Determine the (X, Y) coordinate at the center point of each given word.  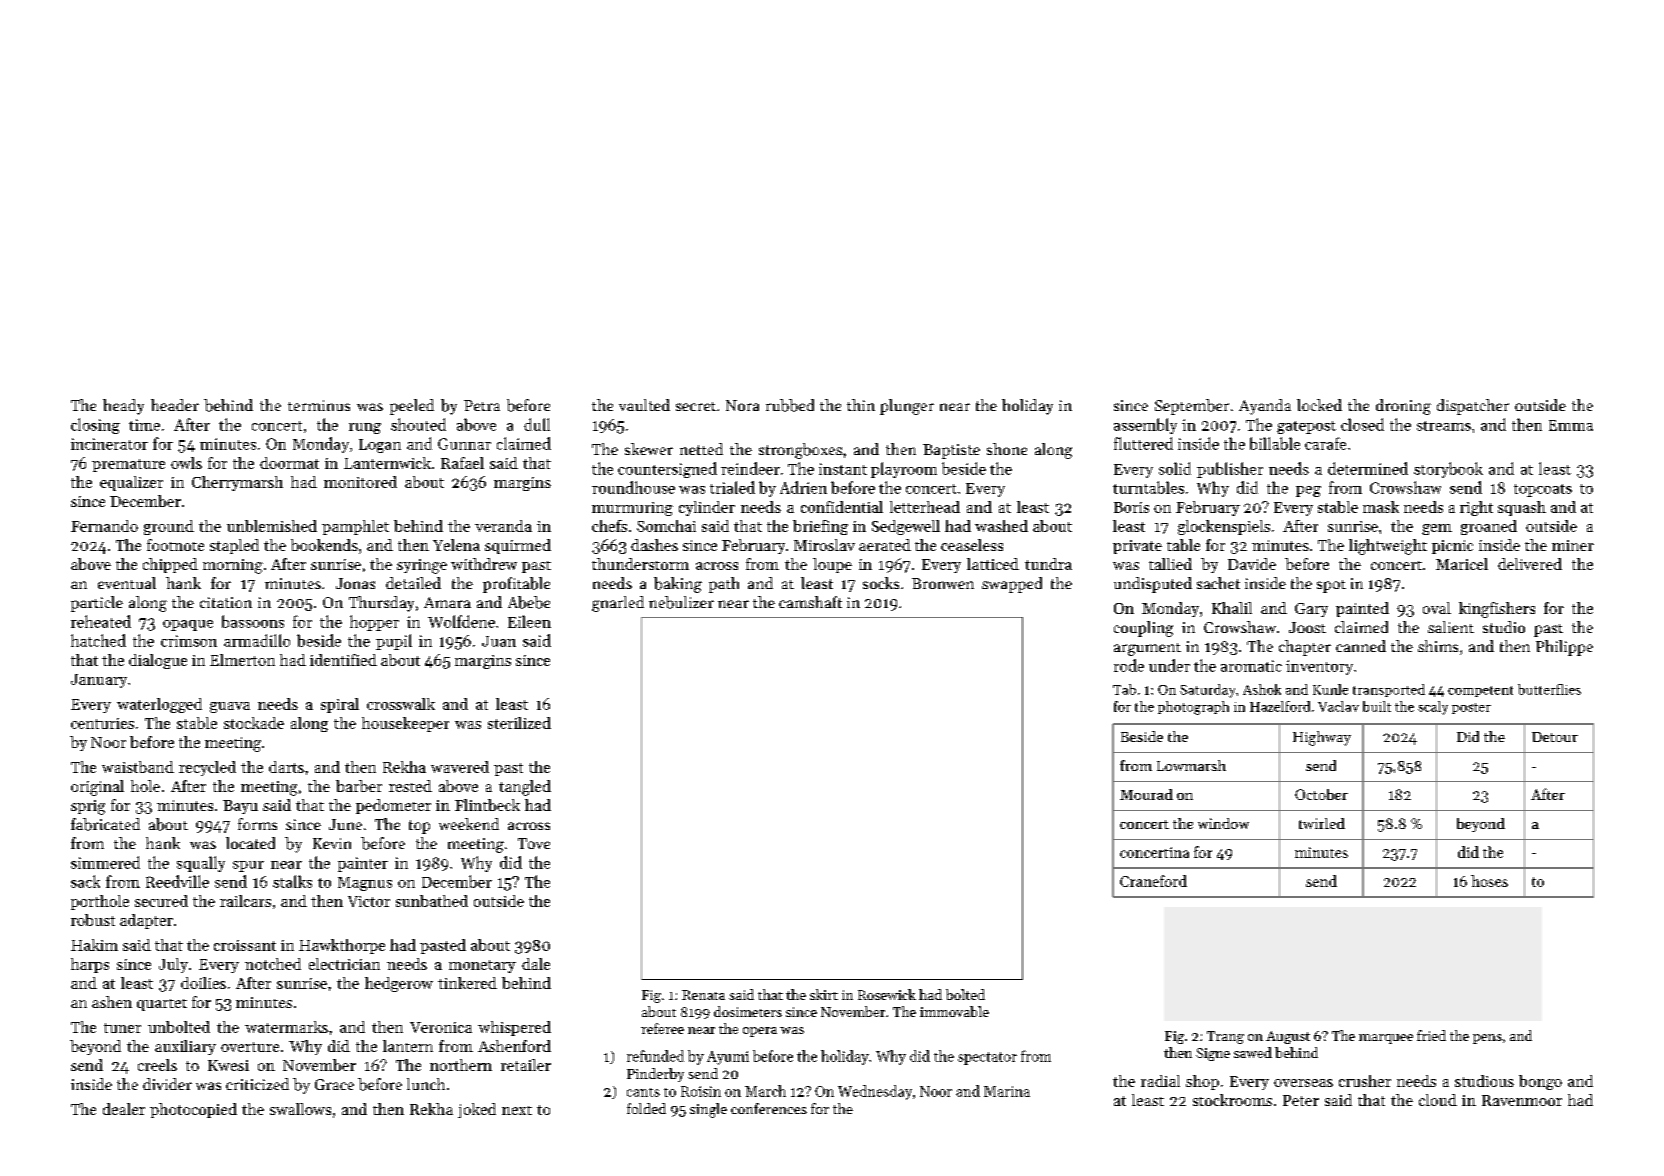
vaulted (644, 405)
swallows (300, 1109)
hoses (1489, 881)
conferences (769, 1108)
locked (1319, 405)
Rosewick (887, 994)
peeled (412, 407)
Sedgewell (906, 527)
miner (1573, 545)
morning (233, 566)
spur (248, 866)
